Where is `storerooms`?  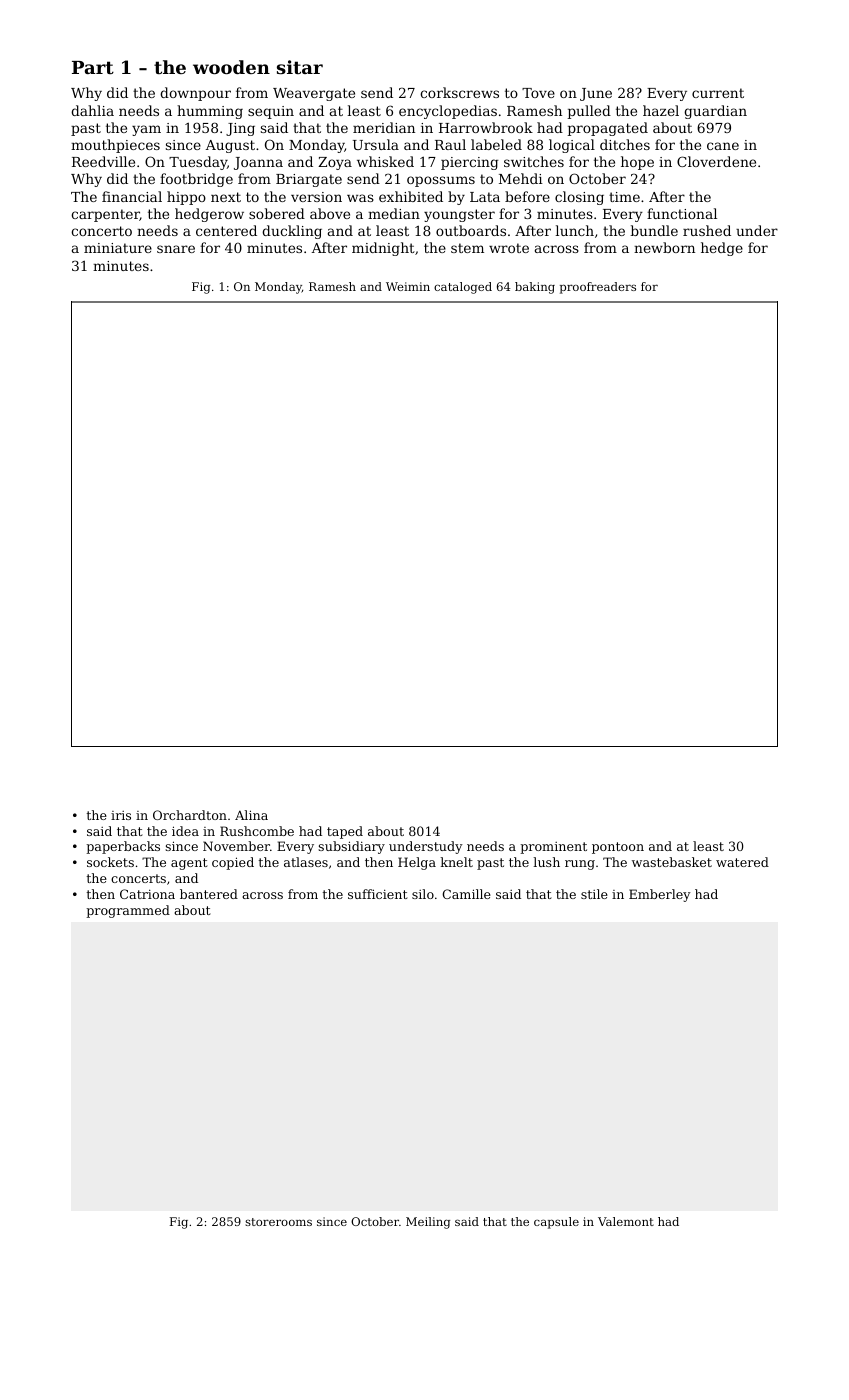 storerooms is located at coordinates (278, 1222).
